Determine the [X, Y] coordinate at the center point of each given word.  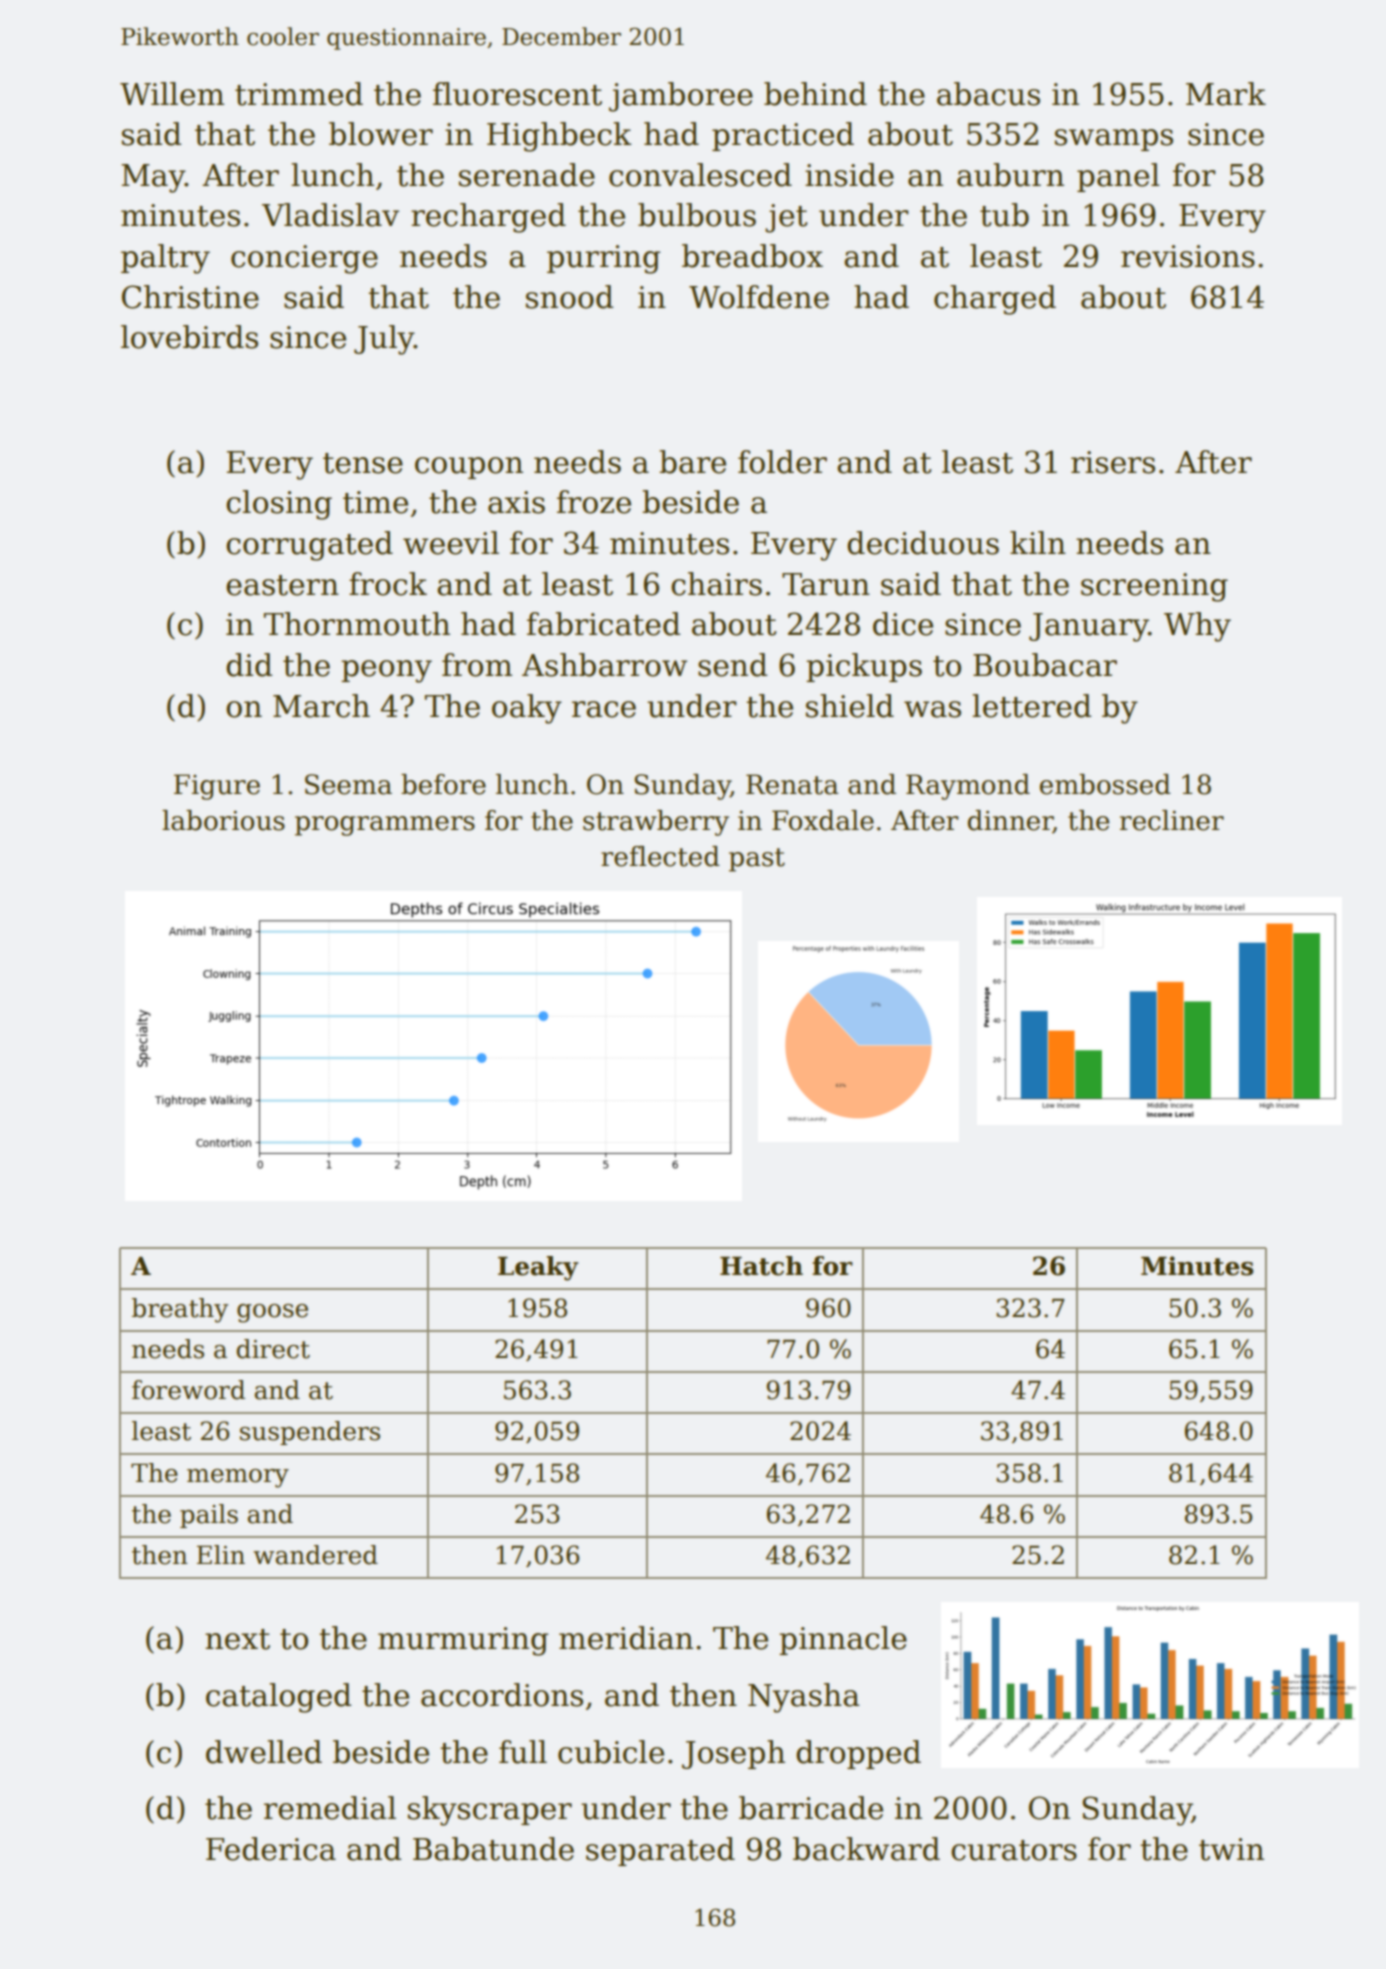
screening [1154, 587]
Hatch [761, 1266]
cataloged [279, 1698]
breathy [180, 1310]
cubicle [611, 1752]
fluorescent [517, 94]
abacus [988, 94]
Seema [348, 784]
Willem [172, 94]
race [604, 709]
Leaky [538, 1268]
